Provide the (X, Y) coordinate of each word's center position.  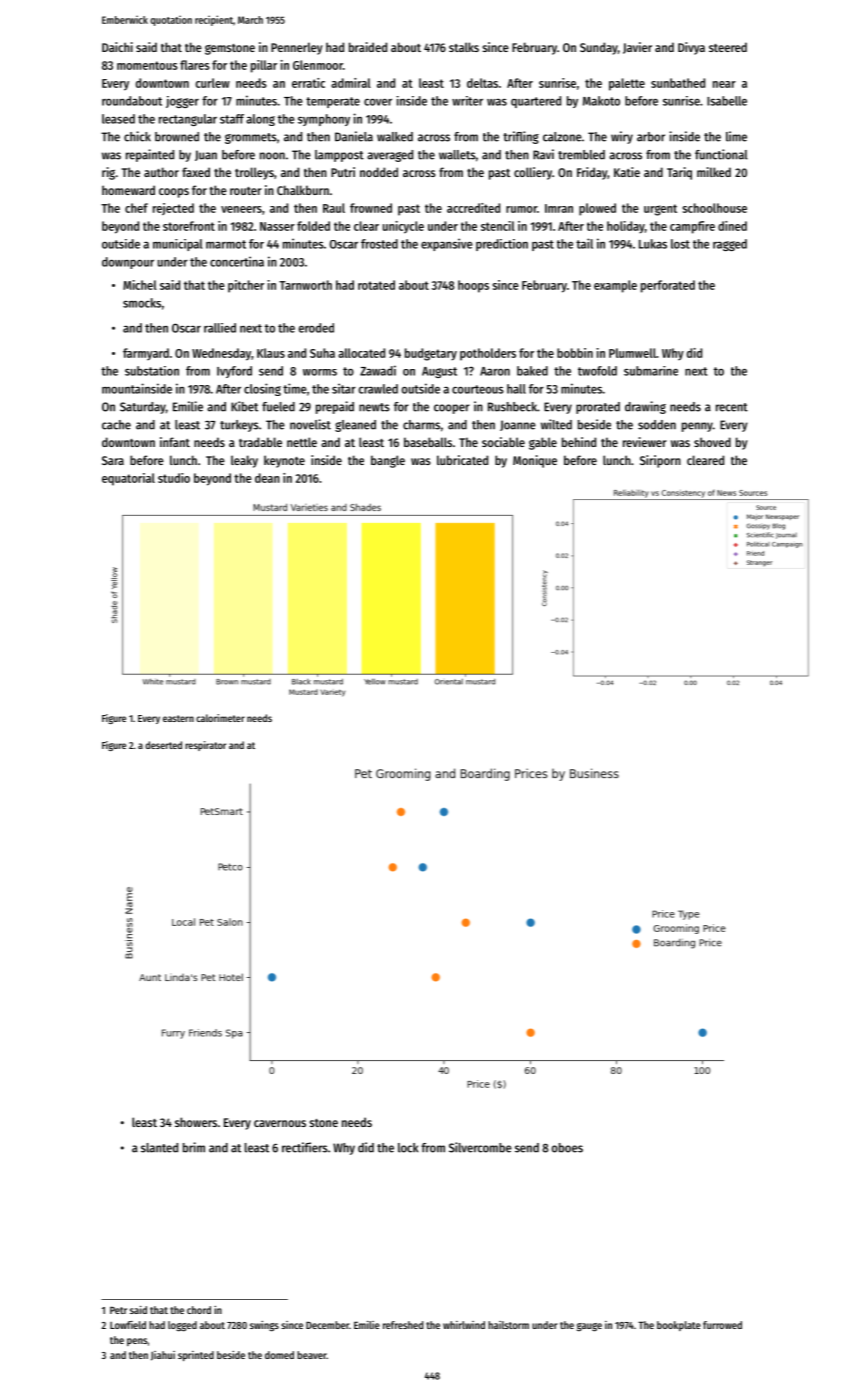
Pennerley (297, 48)
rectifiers (305, 1147)
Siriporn (660, 461)
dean (267, 478)
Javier (637, 48)
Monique (535, 461)
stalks (464, 47)
